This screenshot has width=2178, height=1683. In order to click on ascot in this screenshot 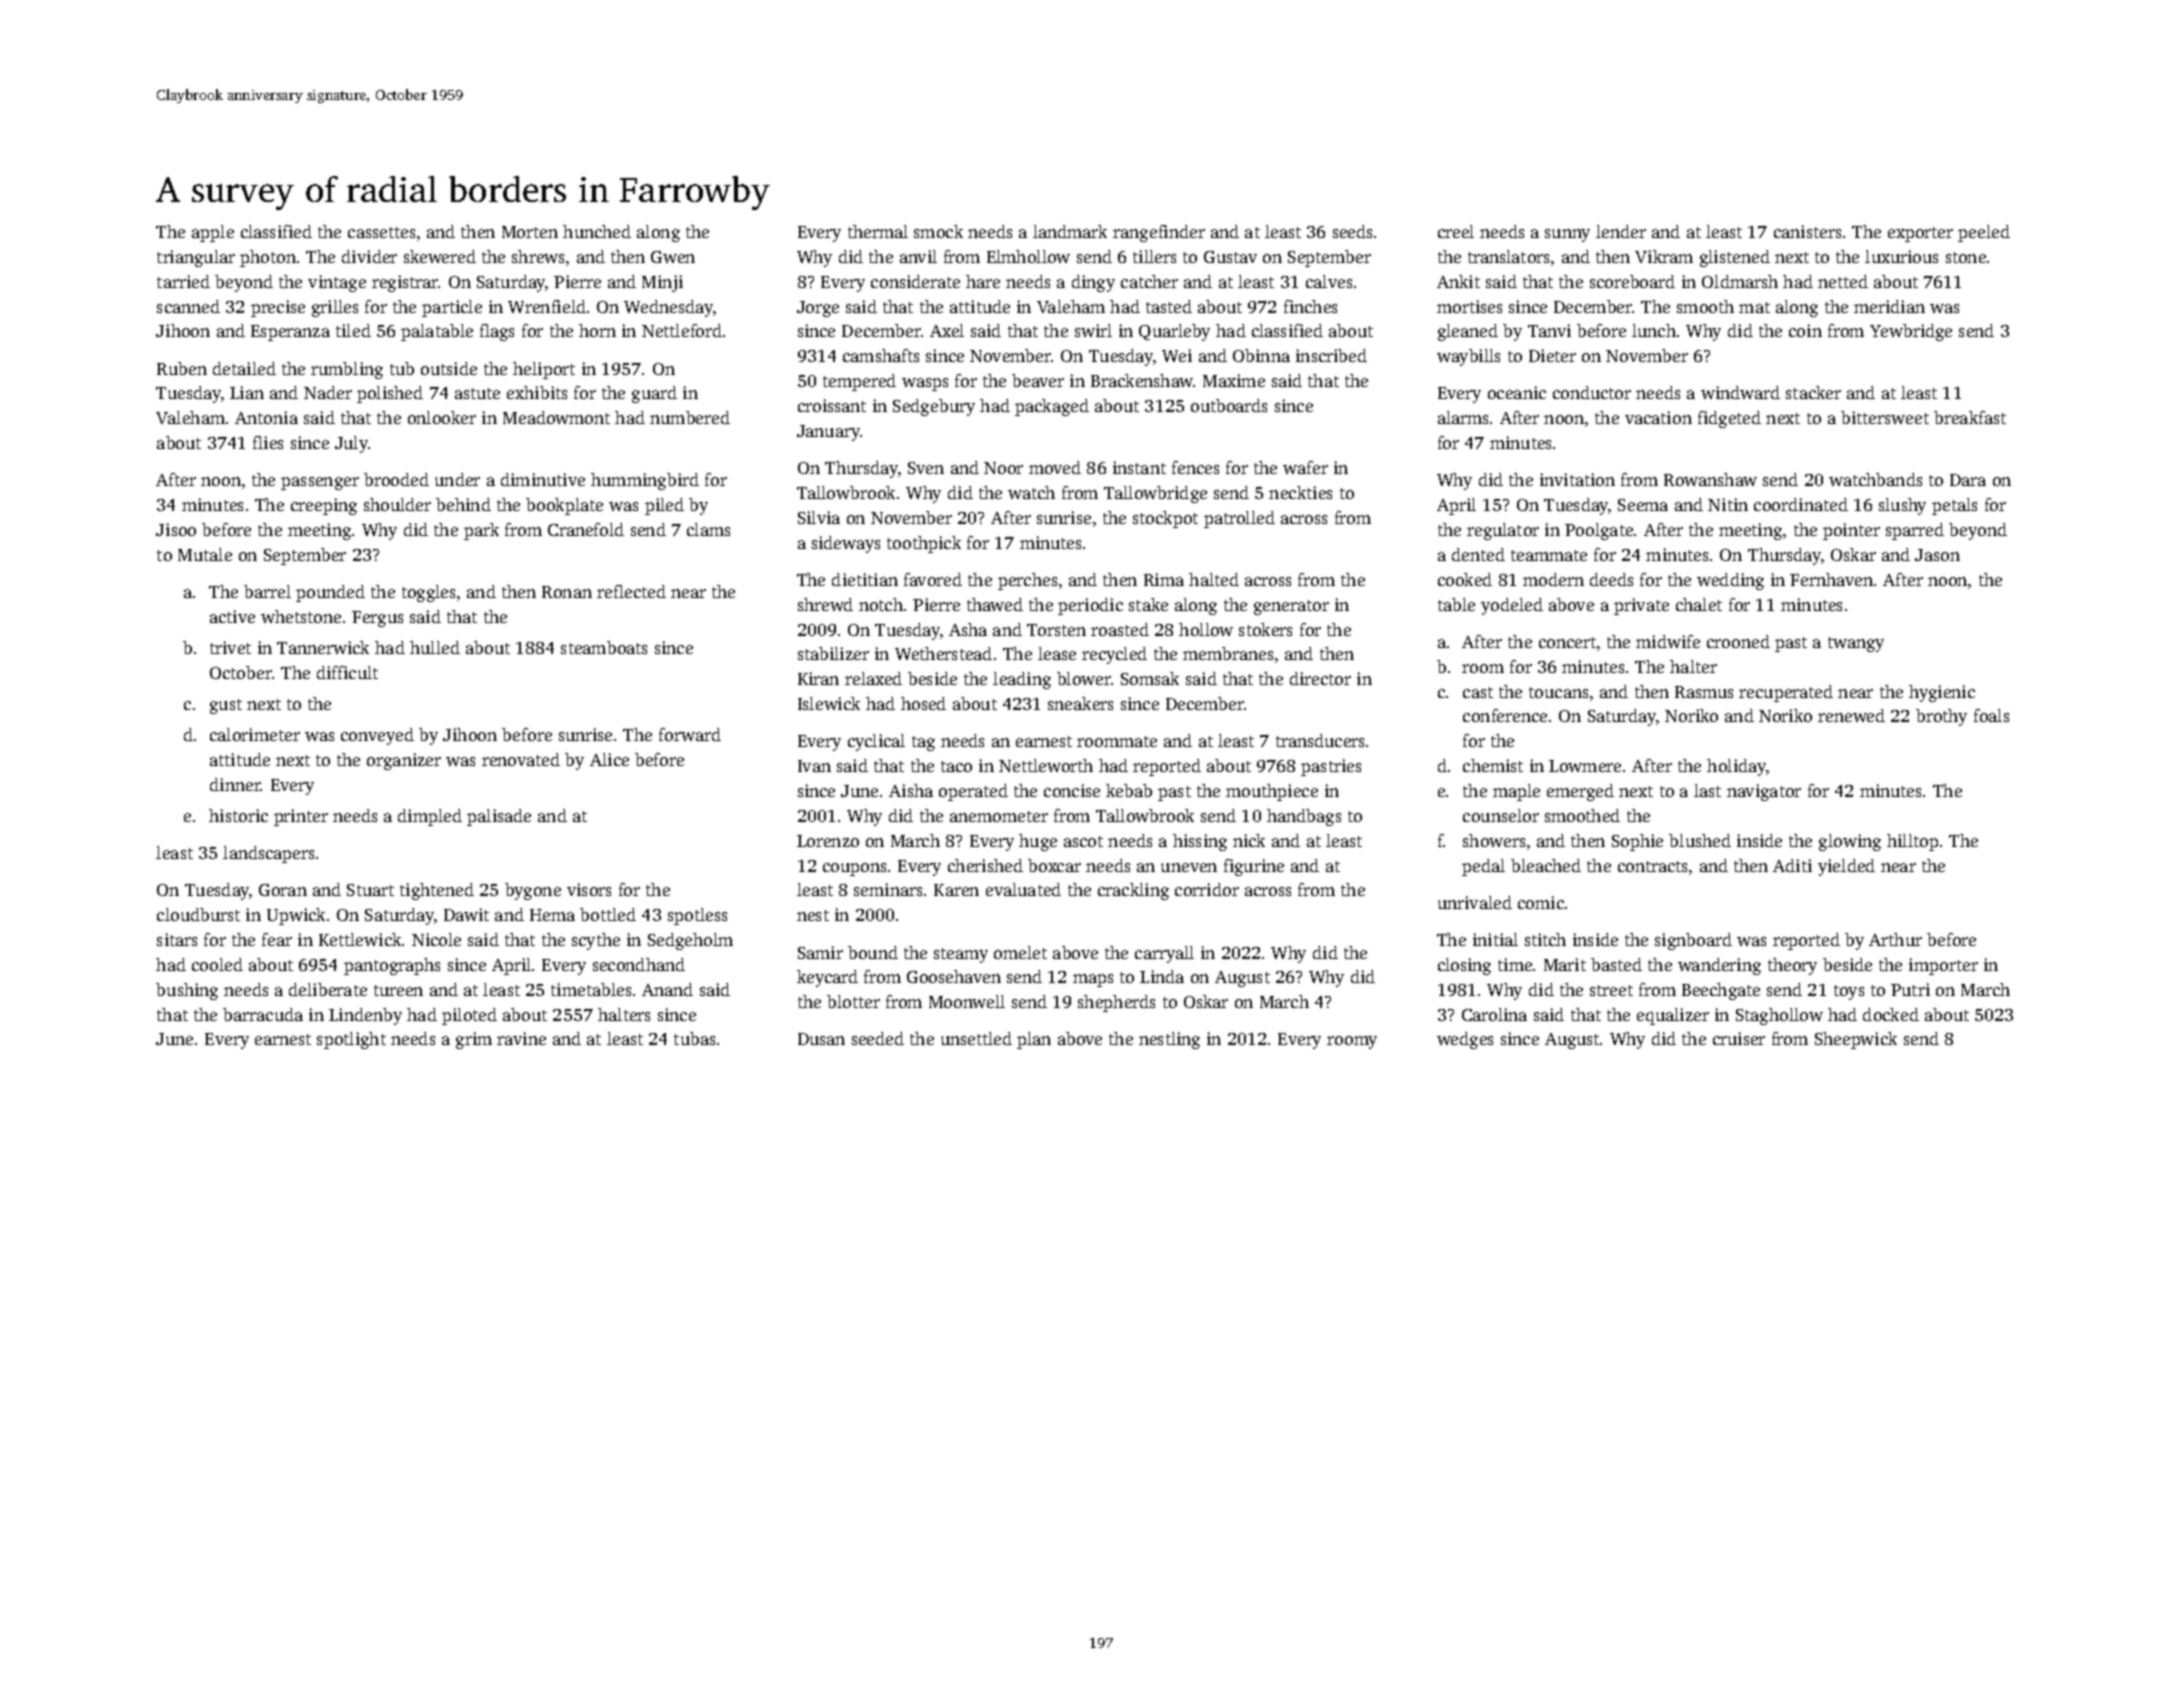, I will do `click(1083, 841)`.
